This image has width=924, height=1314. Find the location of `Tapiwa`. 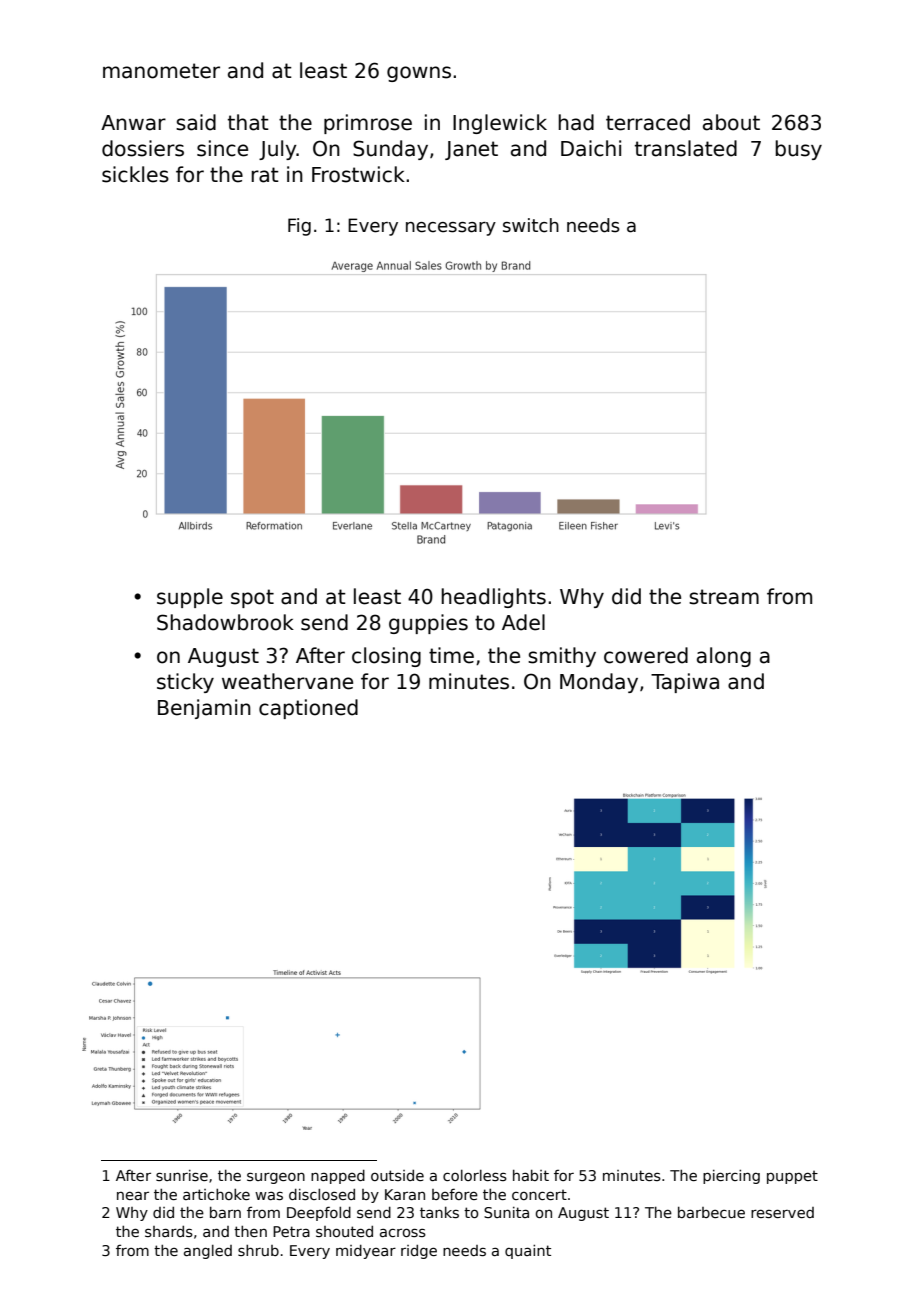

Tapiwa is located at coordinates (685, 683).
